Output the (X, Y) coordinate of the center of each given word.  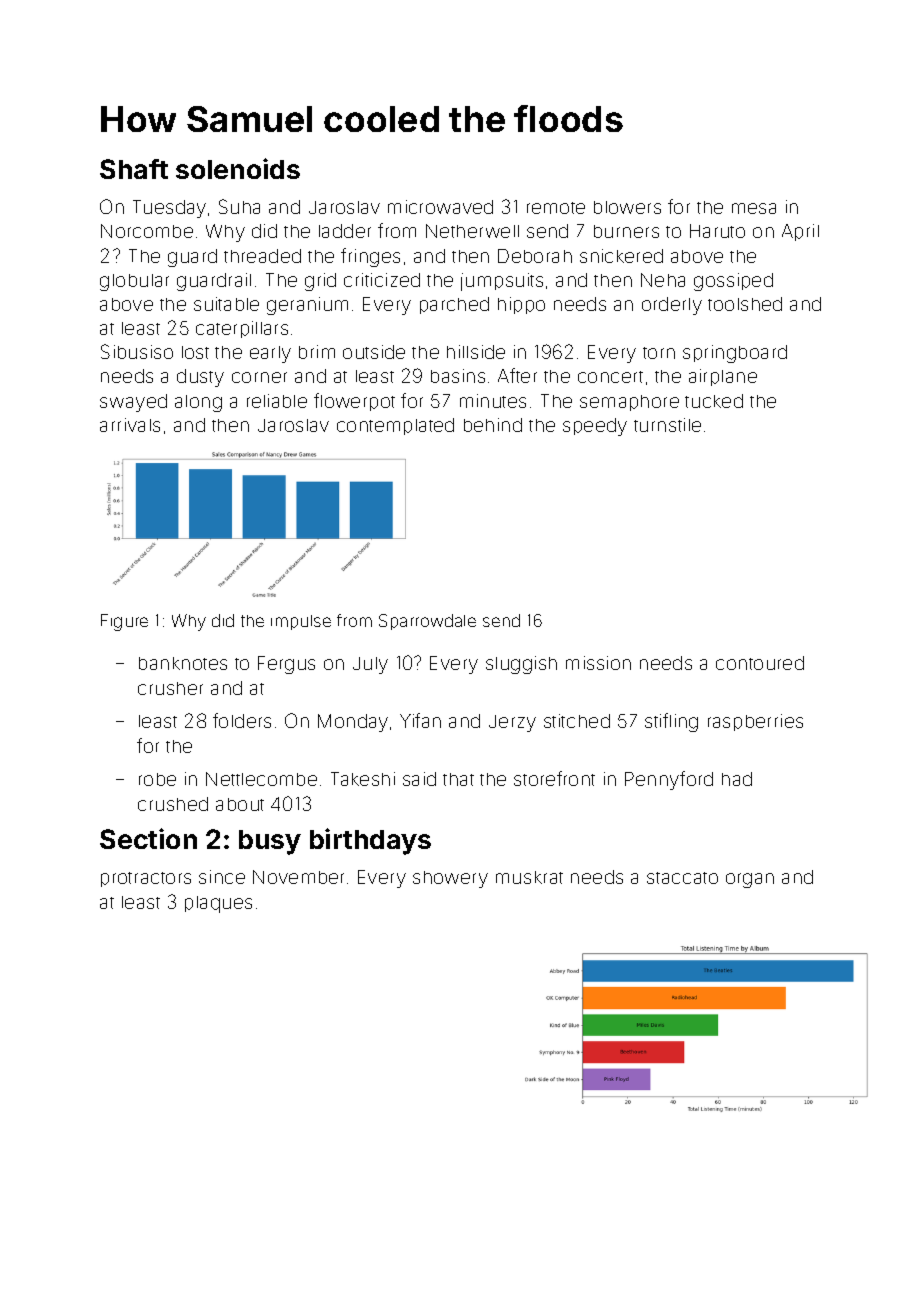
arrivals (130, 425)
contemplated (395, 426)
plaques (218, 904)
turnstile (667, 425)
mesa (754, 208)
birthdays (370, 841)
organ (750, 880)
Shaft (134, 169)
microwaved (440, 207)
